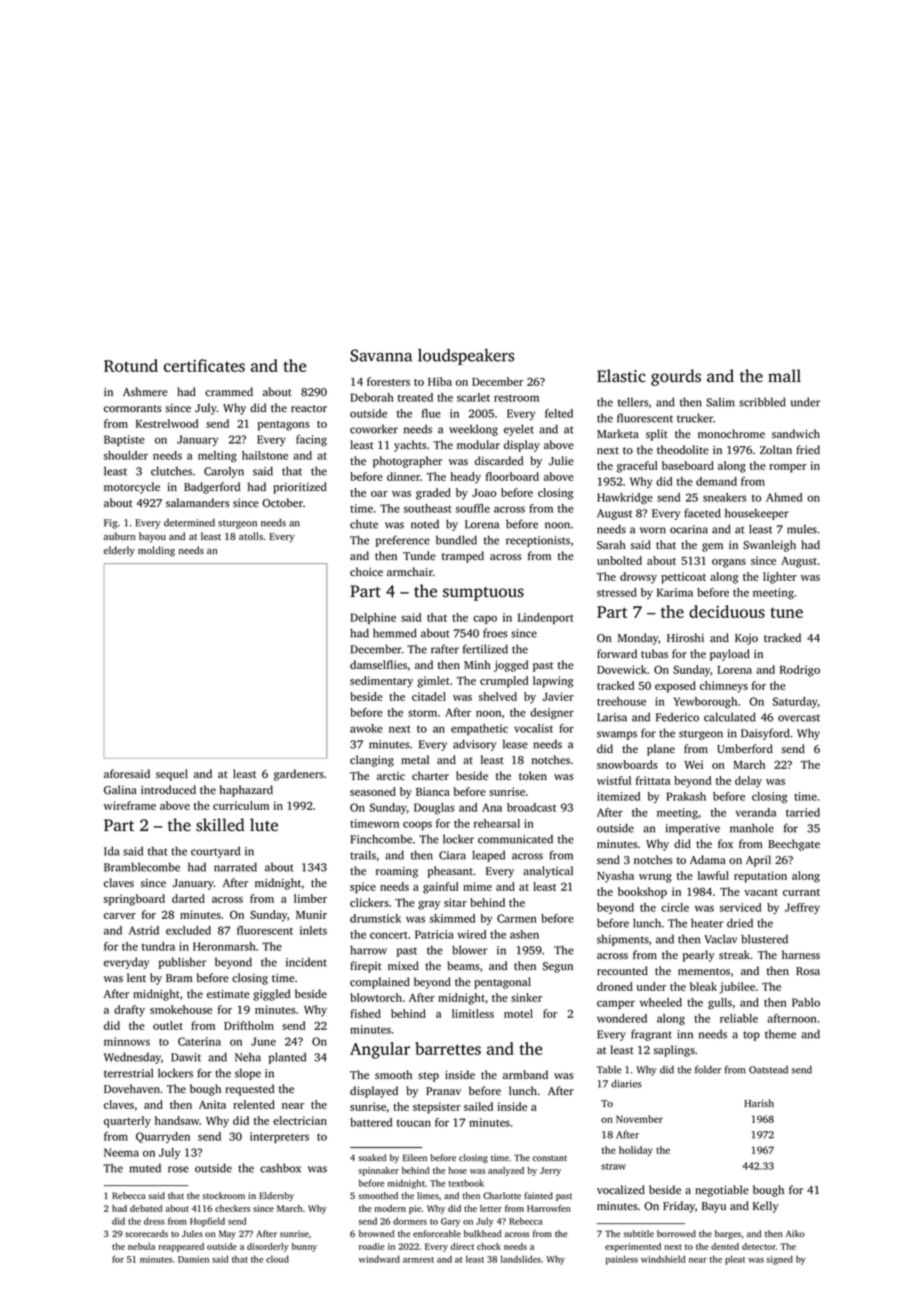 Image resolution: width=924 pixels, height=1308 pixels. Describe the element at coordinates (485, 619) in the screenshot. I see `capo` at that location.
